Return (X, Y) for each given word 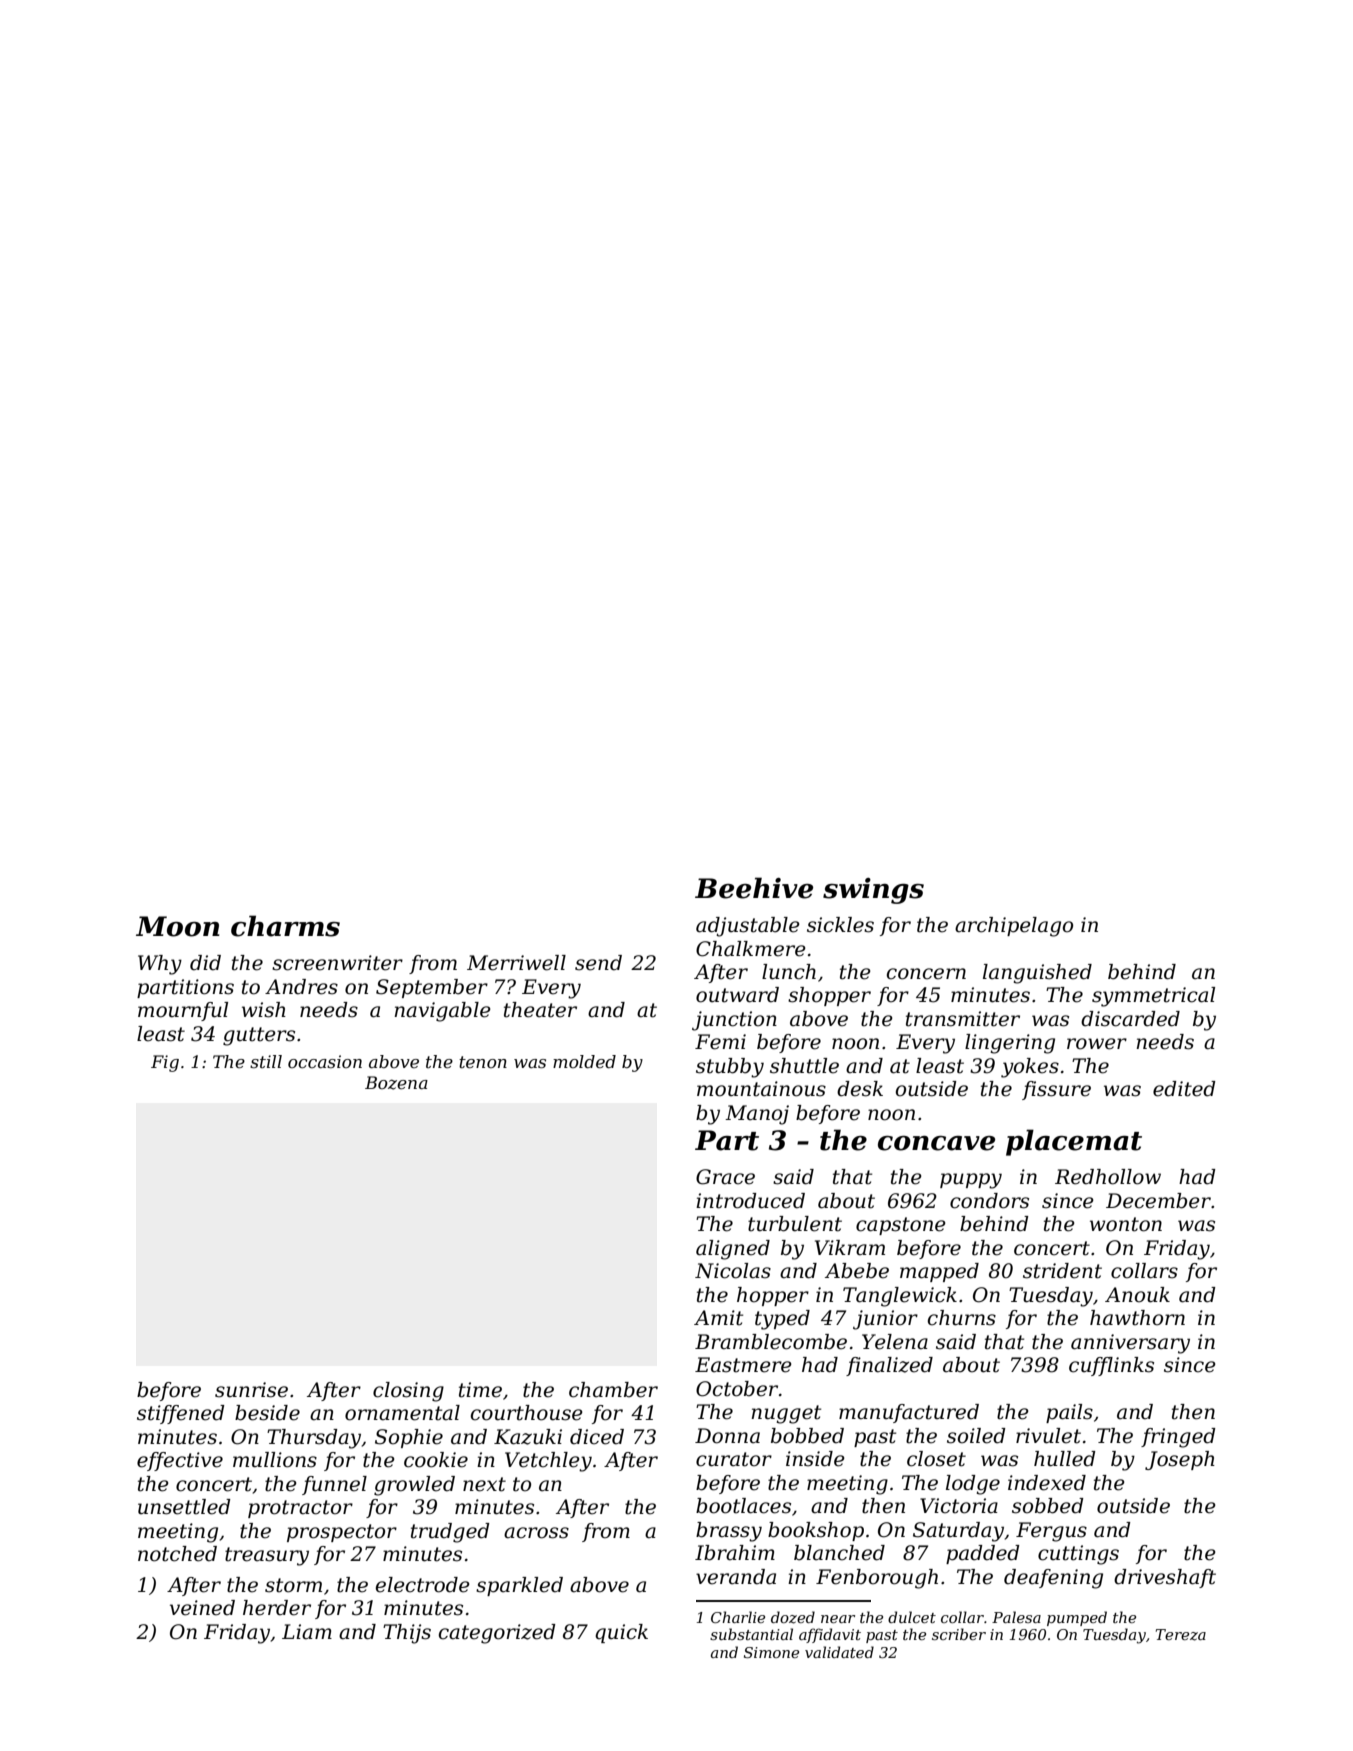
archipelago (1014, 927)
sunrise (251, 1390)
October (737, 1389)
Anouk (1137, 1295)
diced (597, 1437)
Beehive (754, 888)
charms (285, 926)
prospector (342, 1533)
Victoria (959, 1506)
